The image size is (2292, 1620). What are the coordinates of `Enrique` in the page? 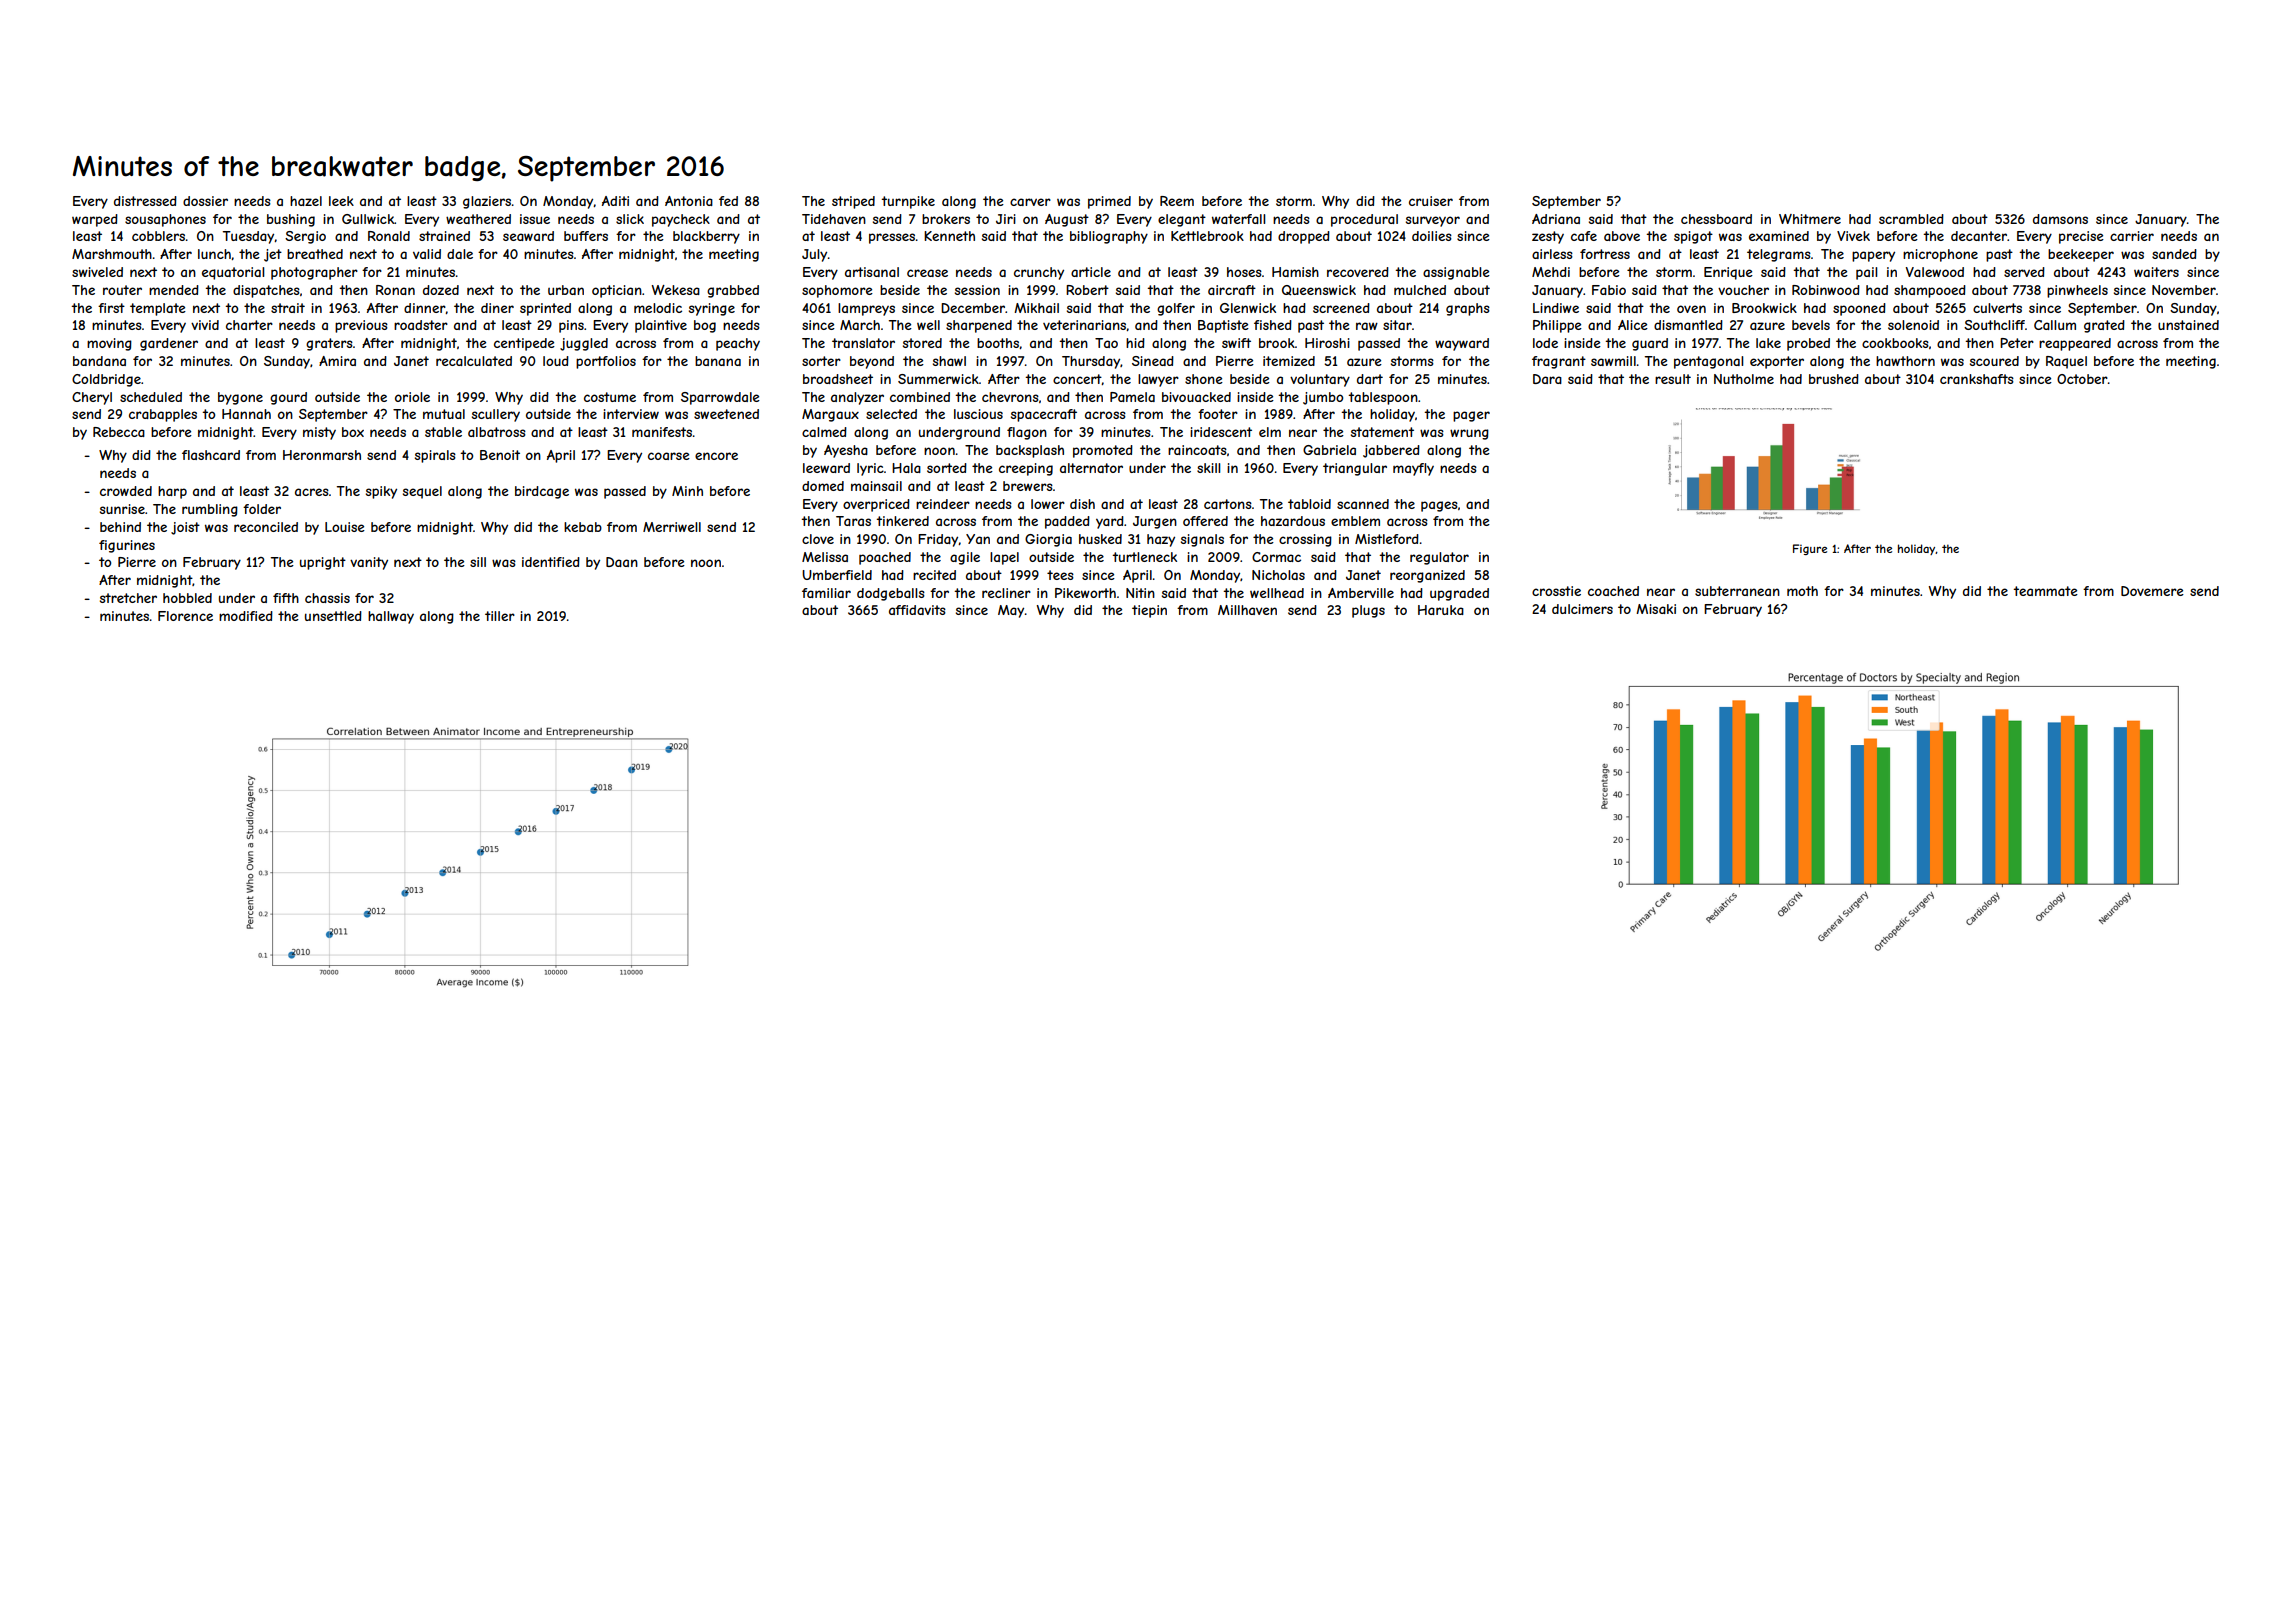 It's located at (1728, 273).
